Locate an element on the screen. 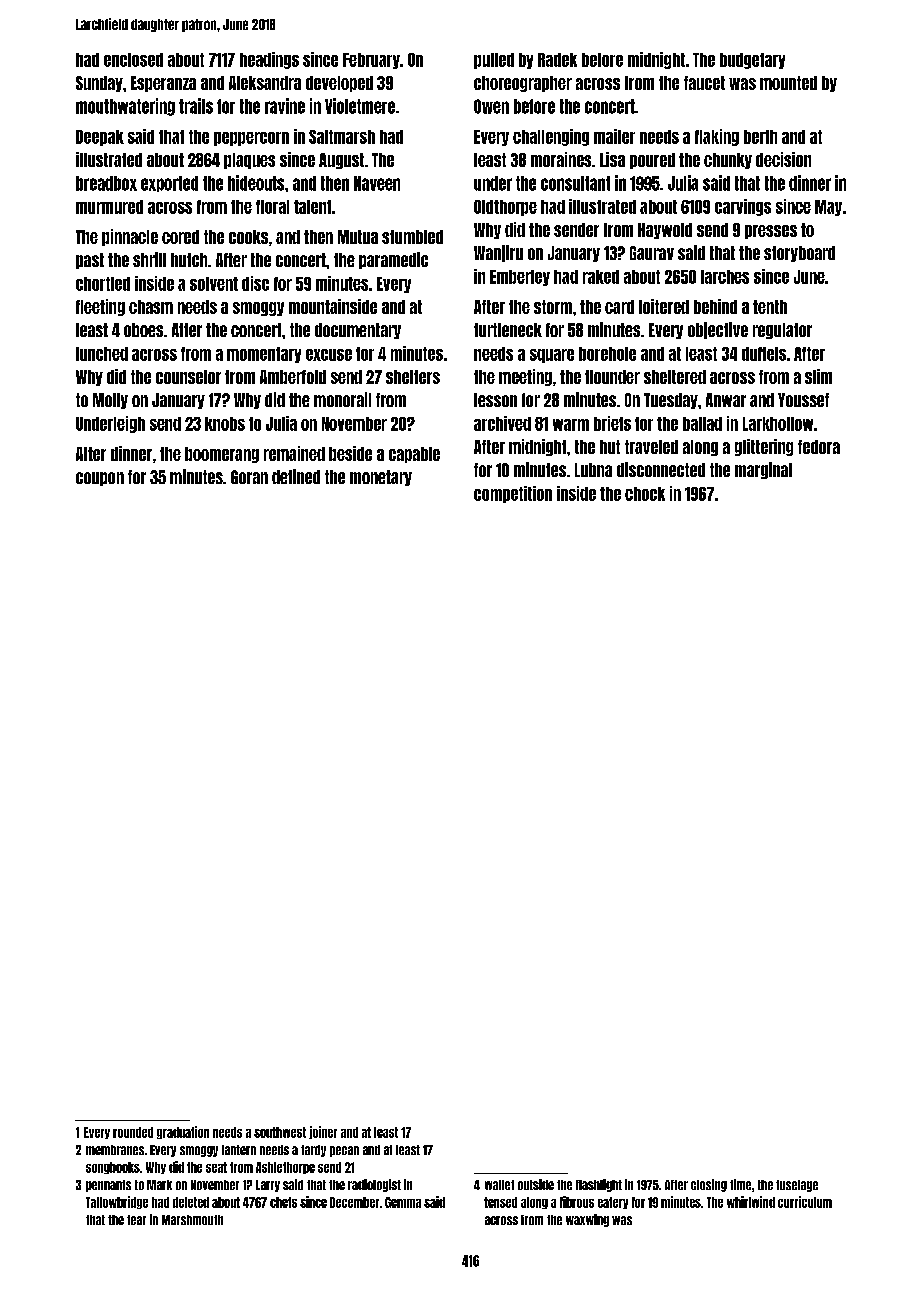 This screenshot has width=924, height=1308. enclosed is located at coordinates (133, 60).
